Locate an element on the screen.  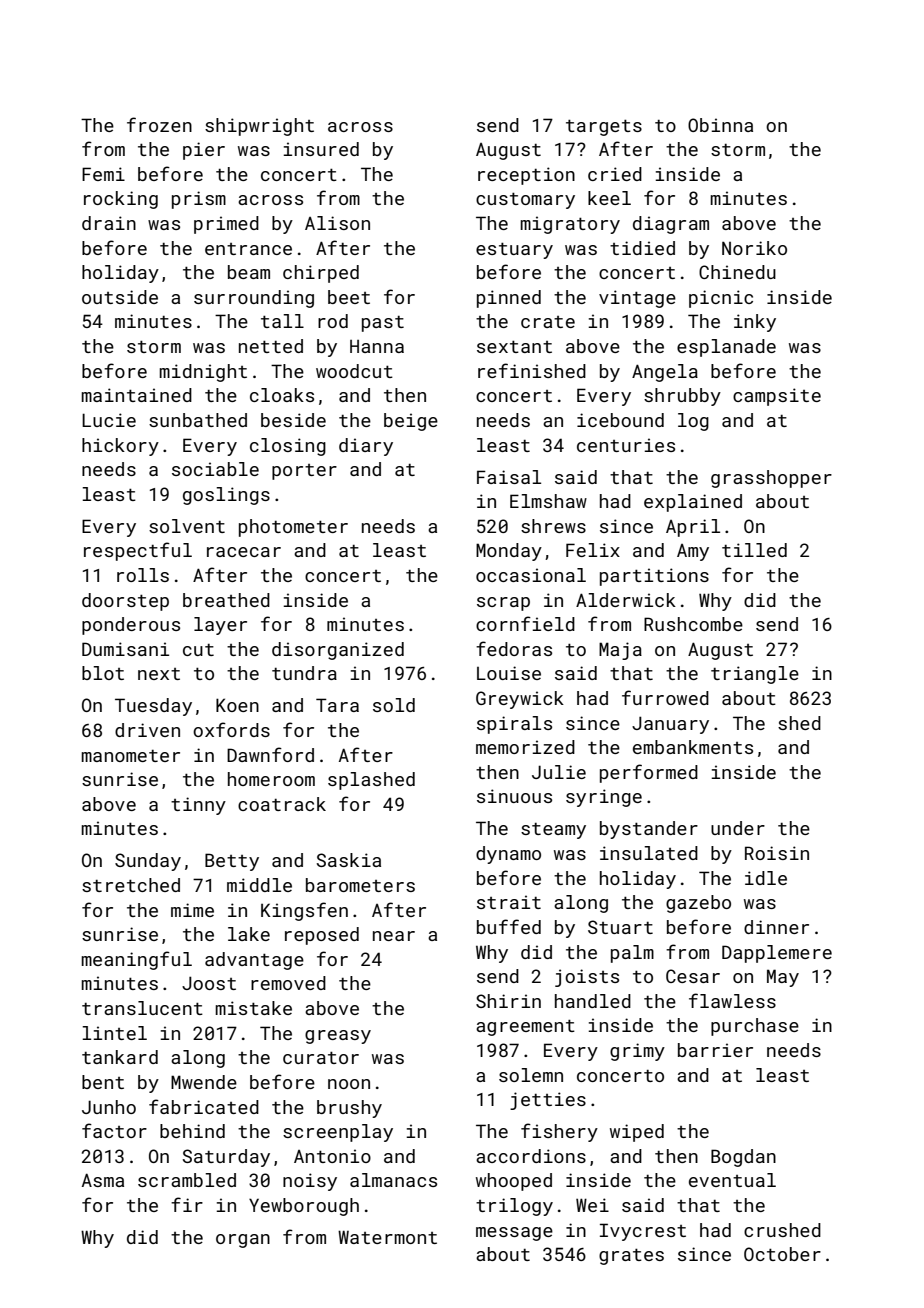
ponderous is located at coordinates (131, 626).
